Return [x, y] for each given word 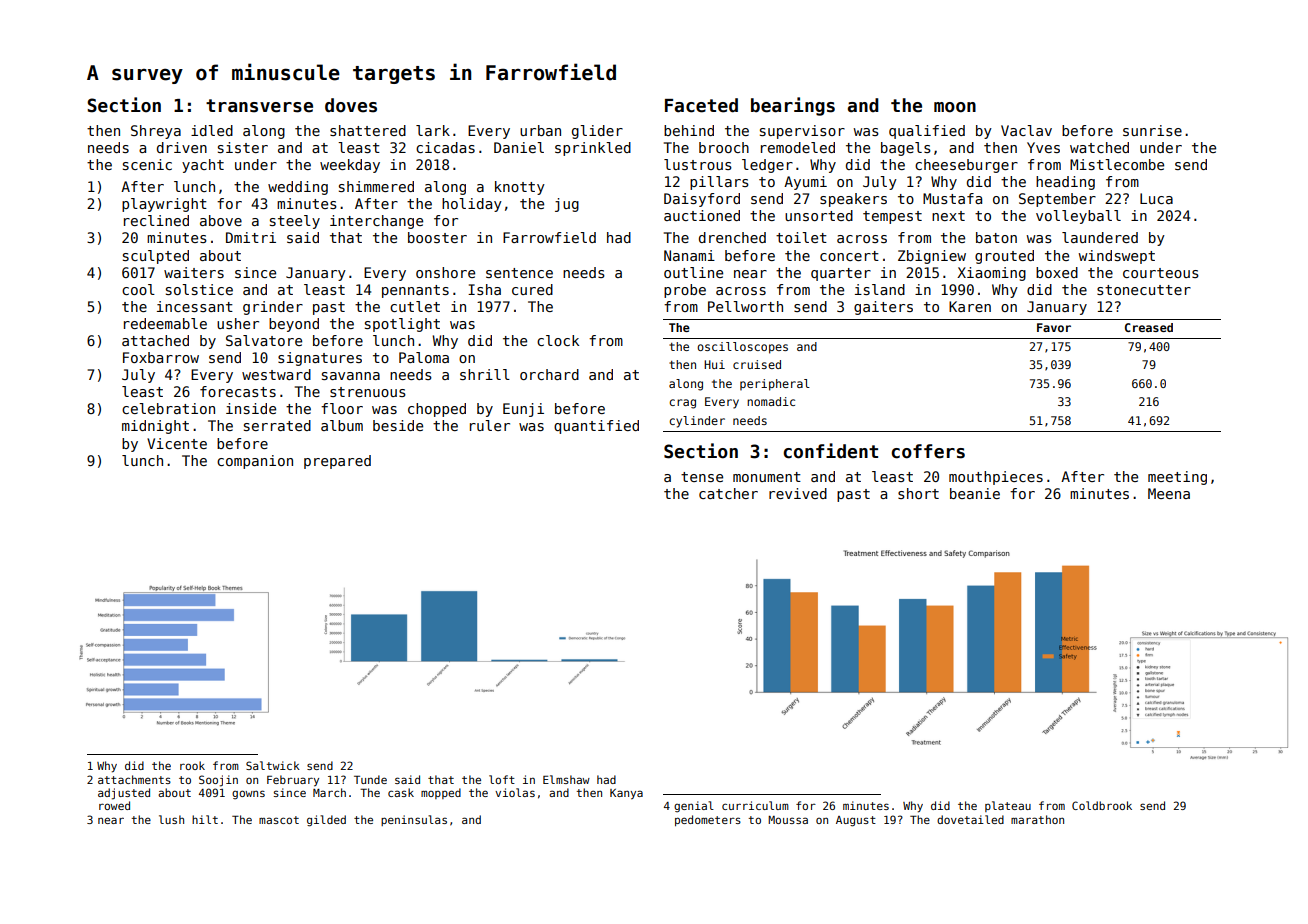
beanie [975, 493]
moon [955, 107]
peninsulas [414, 820]
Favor [1054, 327]
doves [351, 105]
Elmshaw [566, 779]
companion [255, 462]
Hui [714, 364]
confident [830, 451]
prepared [337, 462]
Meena [1169, 493]
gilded [326, 821]
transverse [259, 106]
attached [155, 340]
